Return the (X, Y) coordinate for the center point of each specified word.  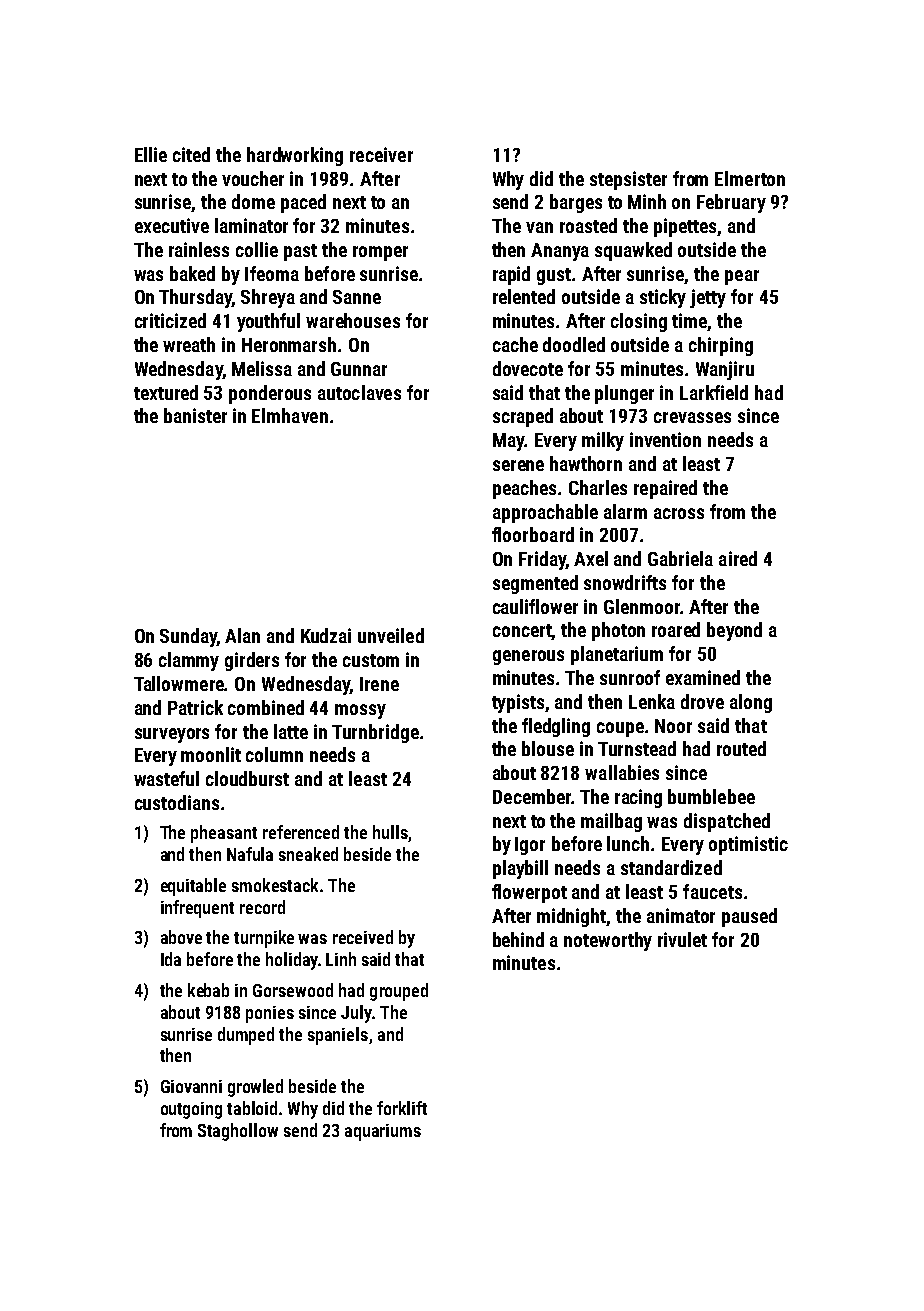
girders (252, 661)
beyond (734, 631)
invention (665, 439)
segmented (535, 584)
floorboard (533, 534)
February (731, 203)
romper (380, 253)
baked (192, 273)
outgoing (191, 1110)
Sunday (188, 637)
